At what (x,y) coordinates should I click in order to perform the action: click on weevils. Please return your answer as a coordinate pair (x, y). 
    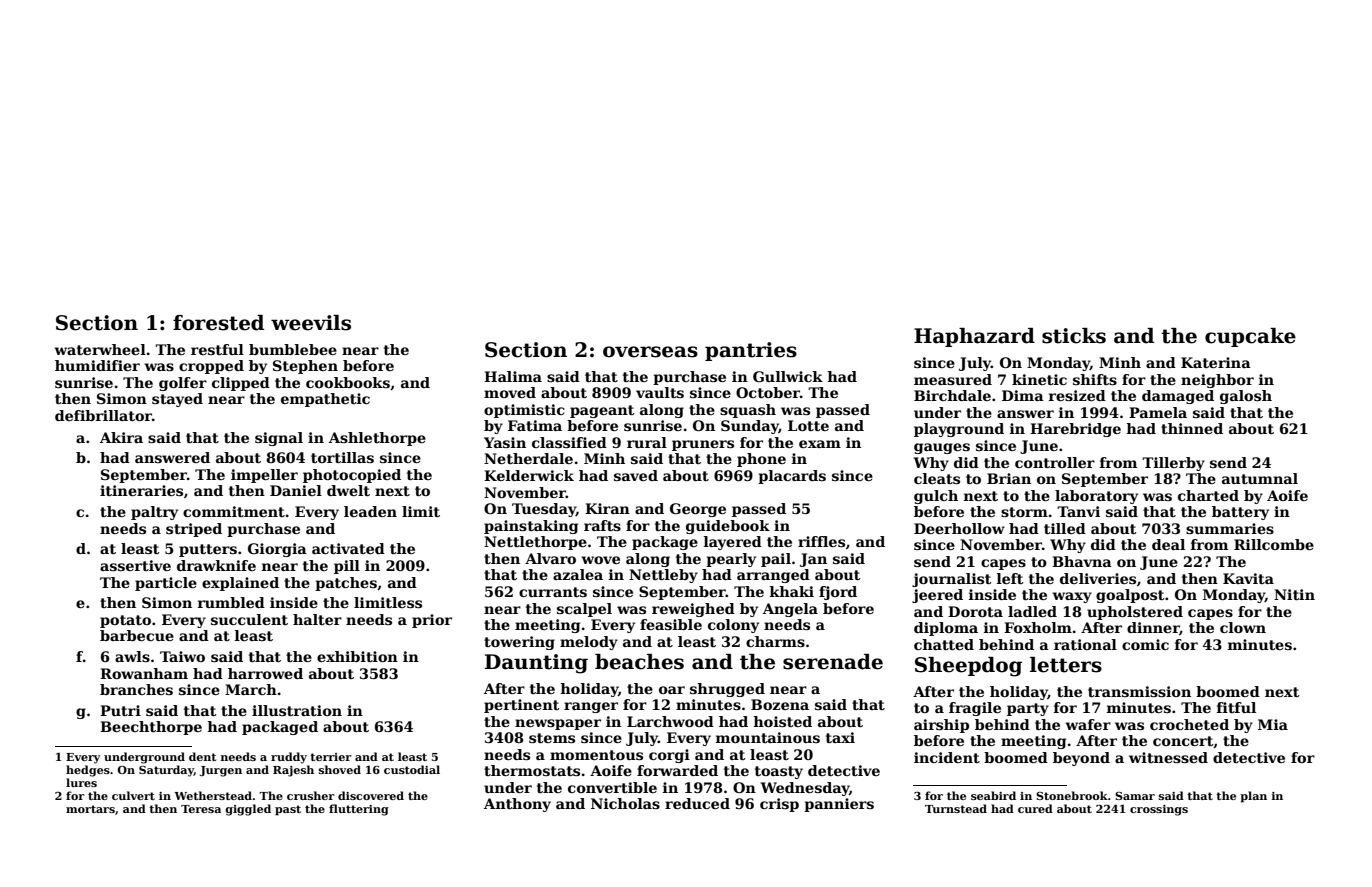
    Looking at the image, I should click on (311, 323).
